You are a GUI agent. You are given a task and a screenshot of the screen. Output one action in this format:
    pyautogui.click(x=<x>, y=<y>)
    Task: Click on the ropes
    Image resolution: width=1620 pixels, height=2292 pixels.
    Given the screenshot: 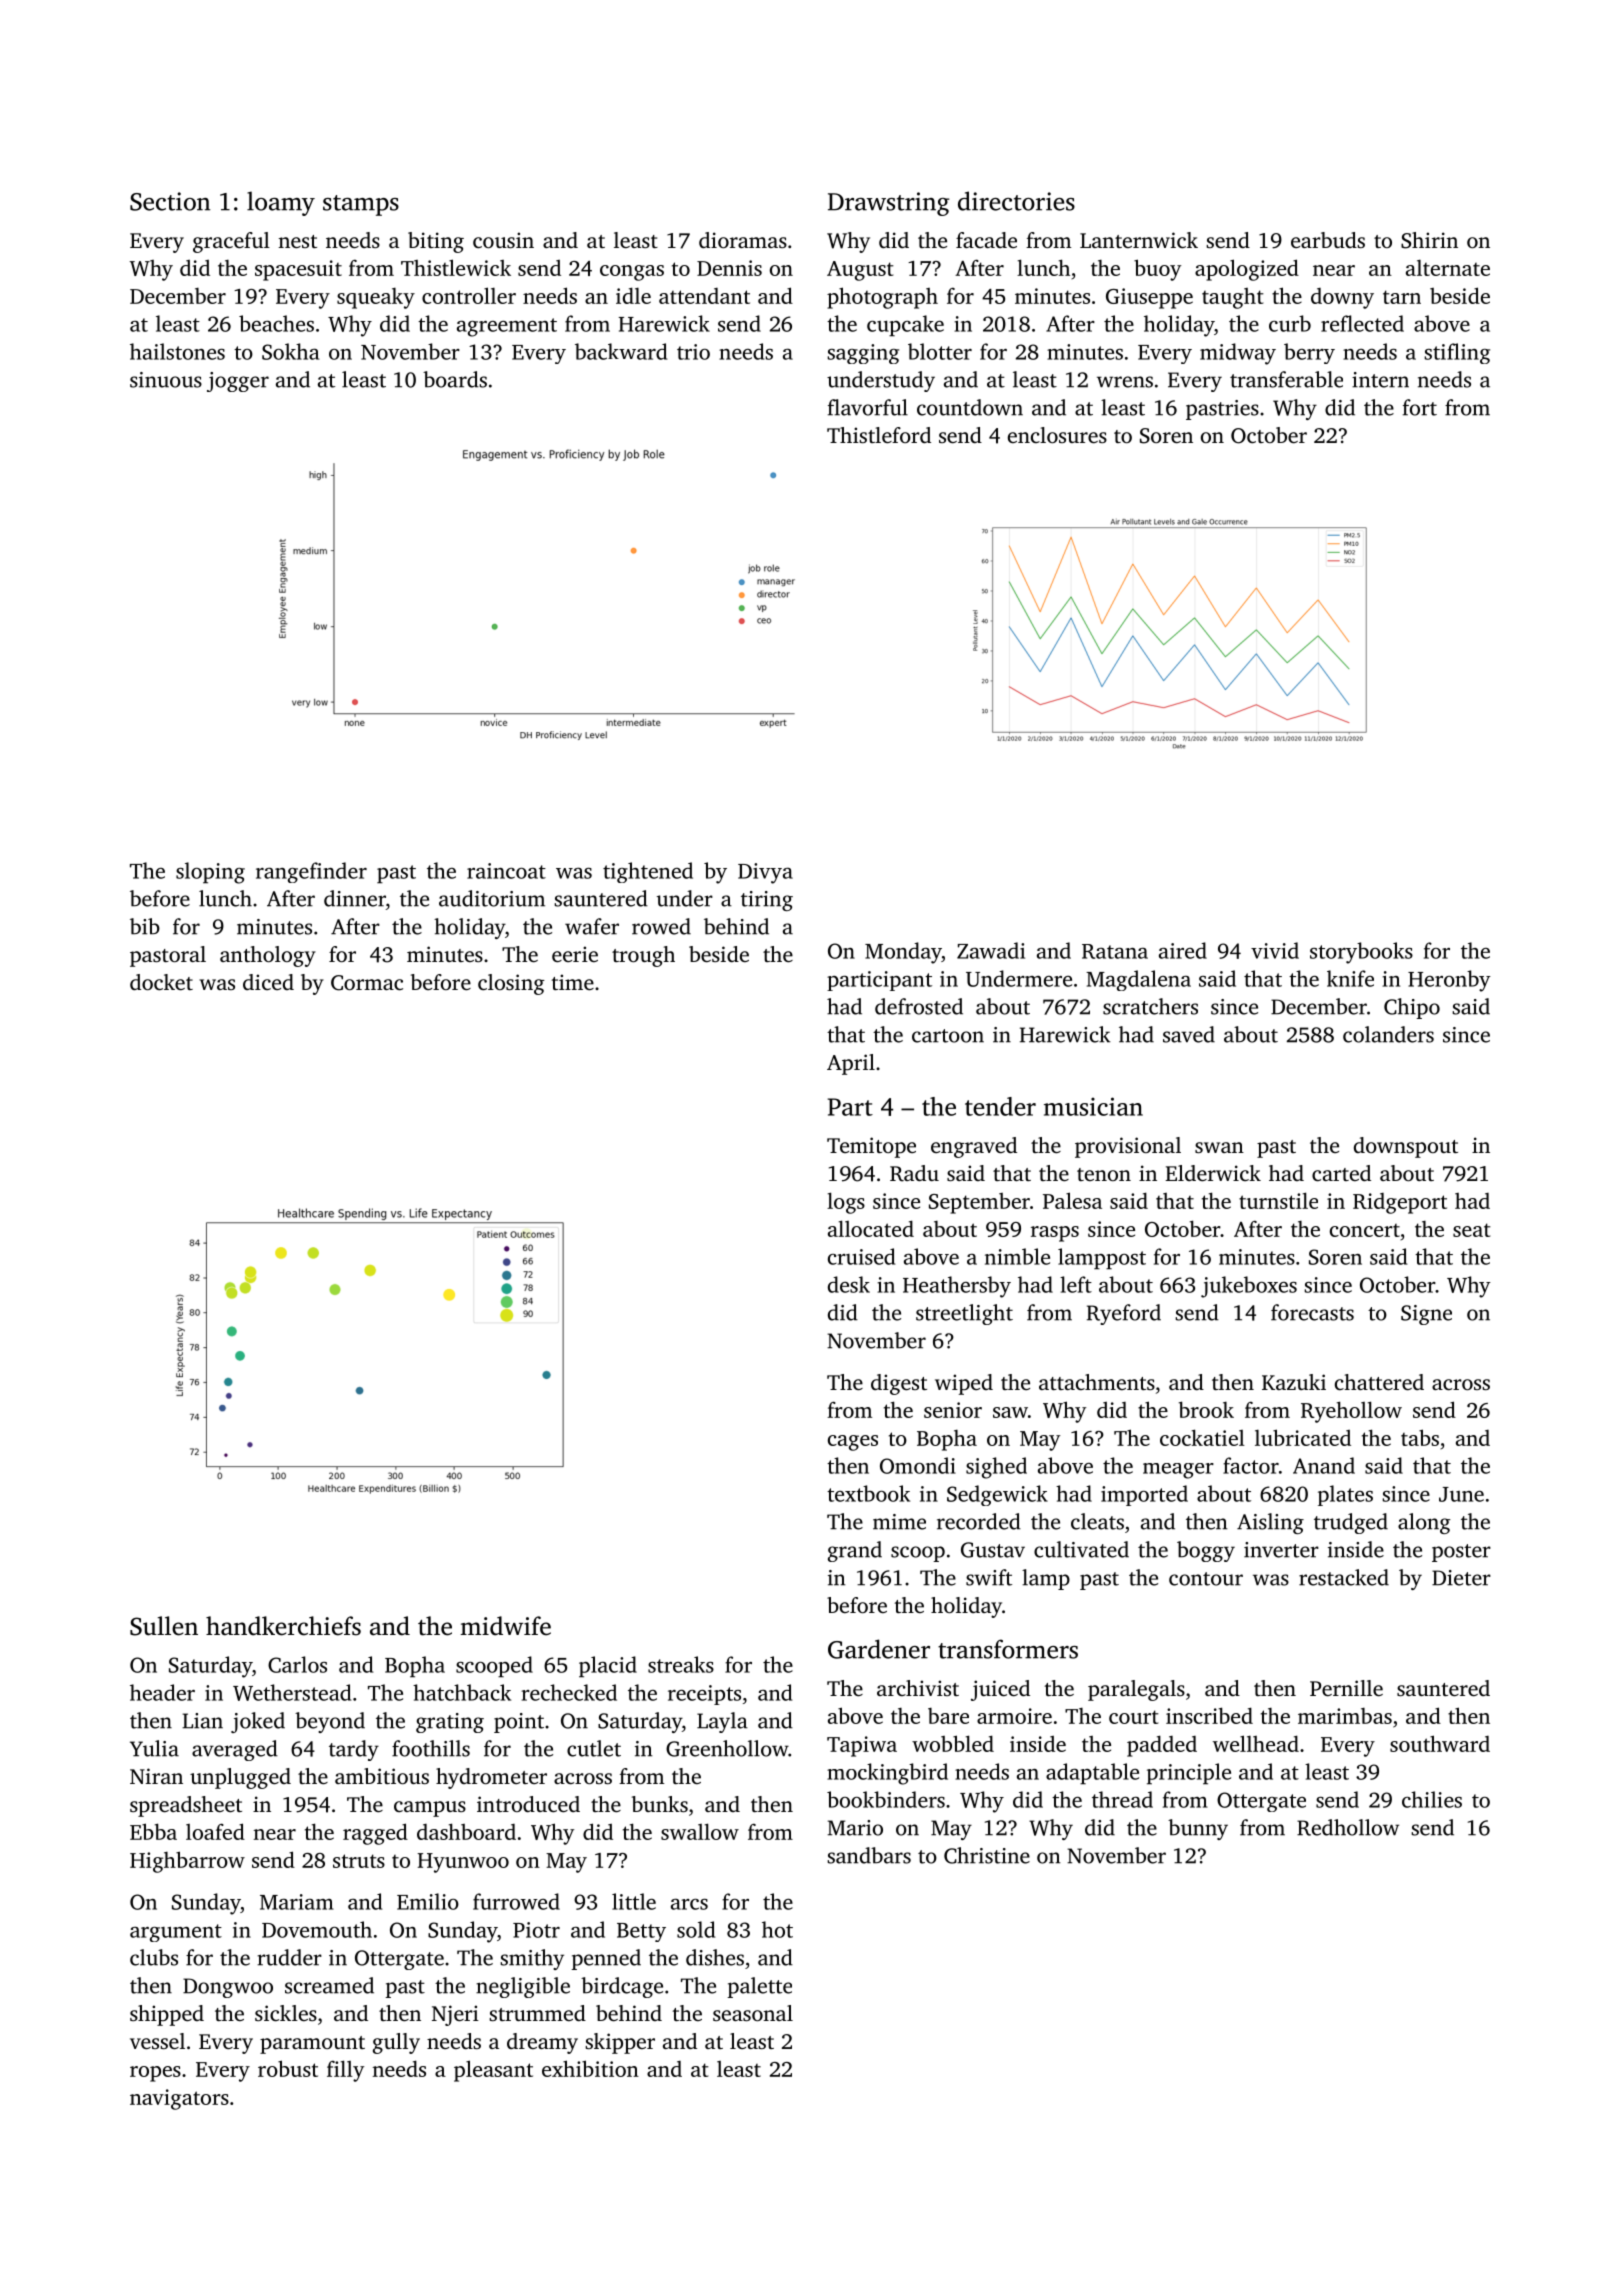 What is the action you would take?
    pyautogui.click(x=155, y=2074)
